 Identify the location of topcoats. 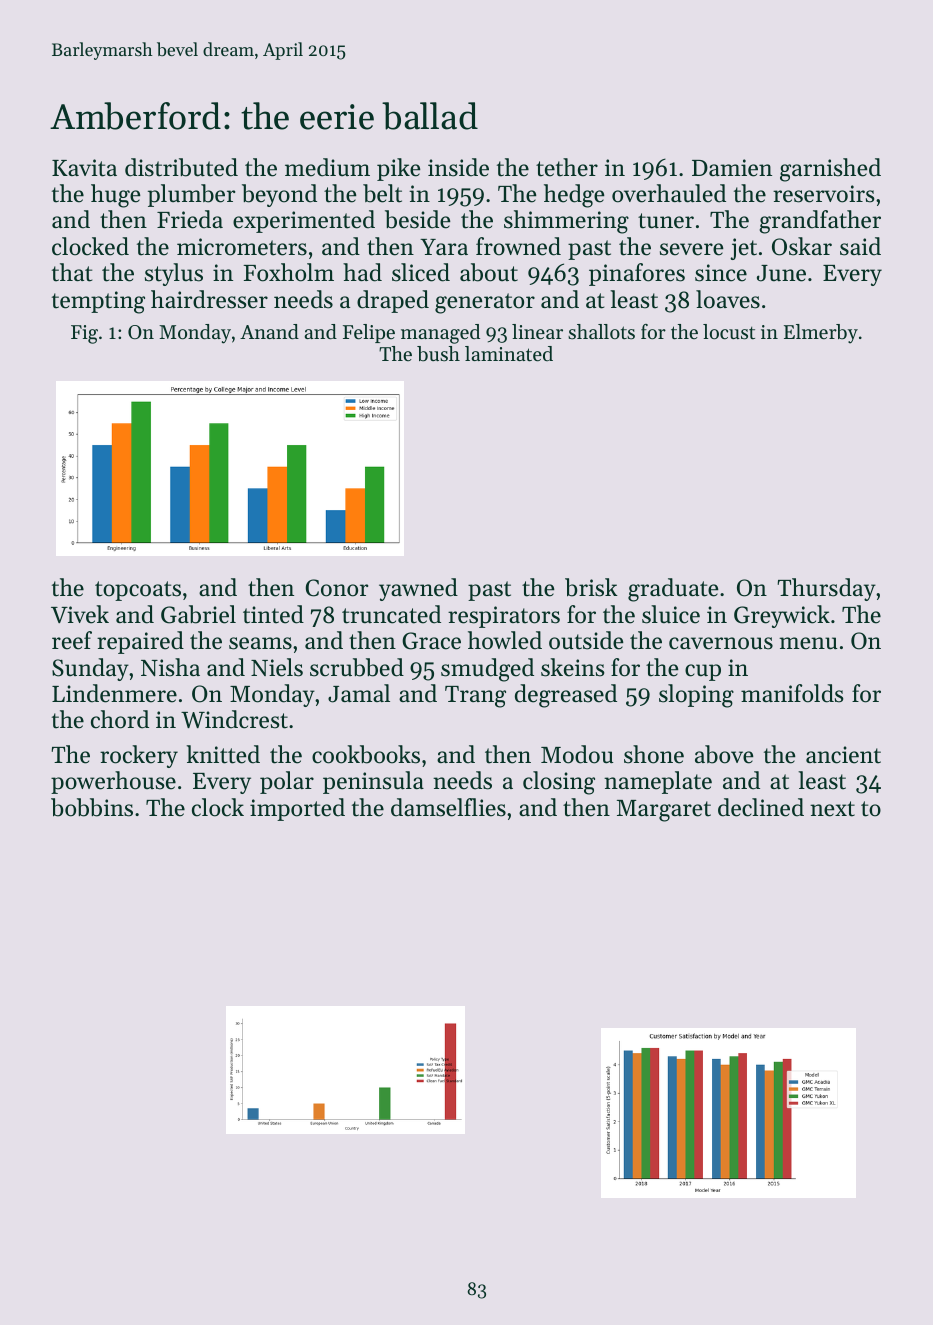
(138, 591).
